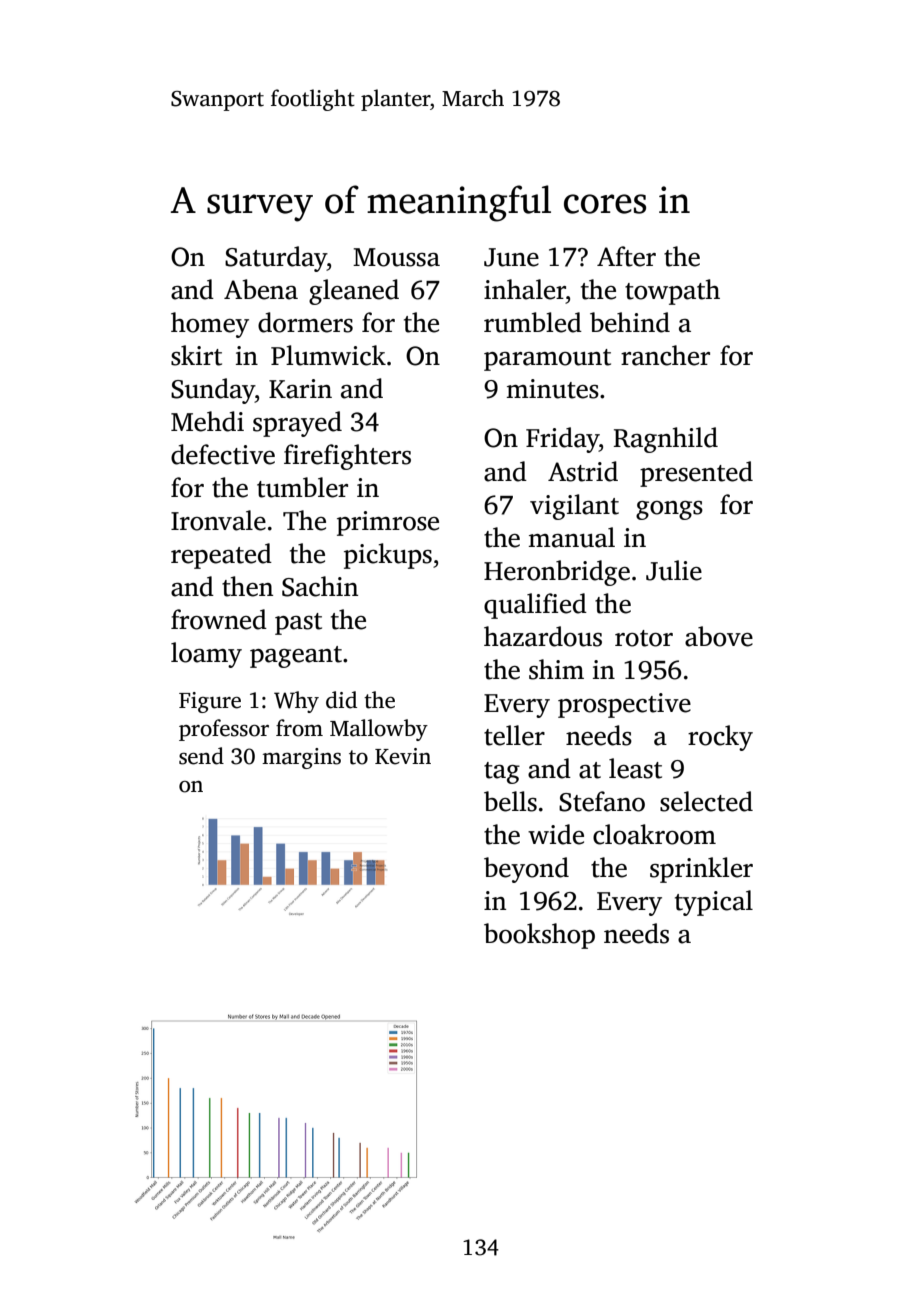 The width and height of the image is (924, 1311). Describe the element at coordinates (574, 507) in the image. I see `vigilant` at that location.
